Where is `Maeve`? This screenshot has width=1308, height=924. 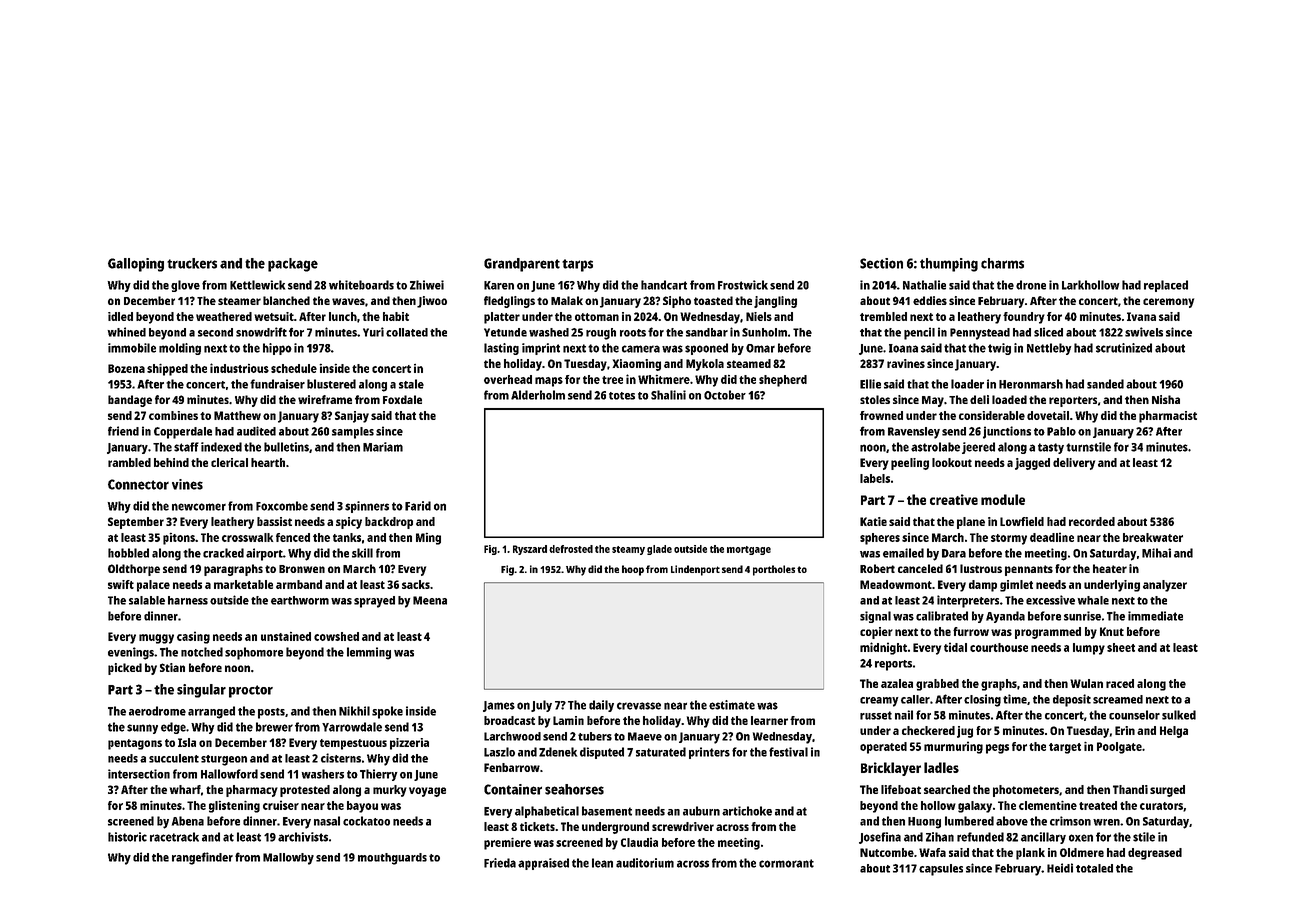 Maeve is located at coordinates (645, 736).
